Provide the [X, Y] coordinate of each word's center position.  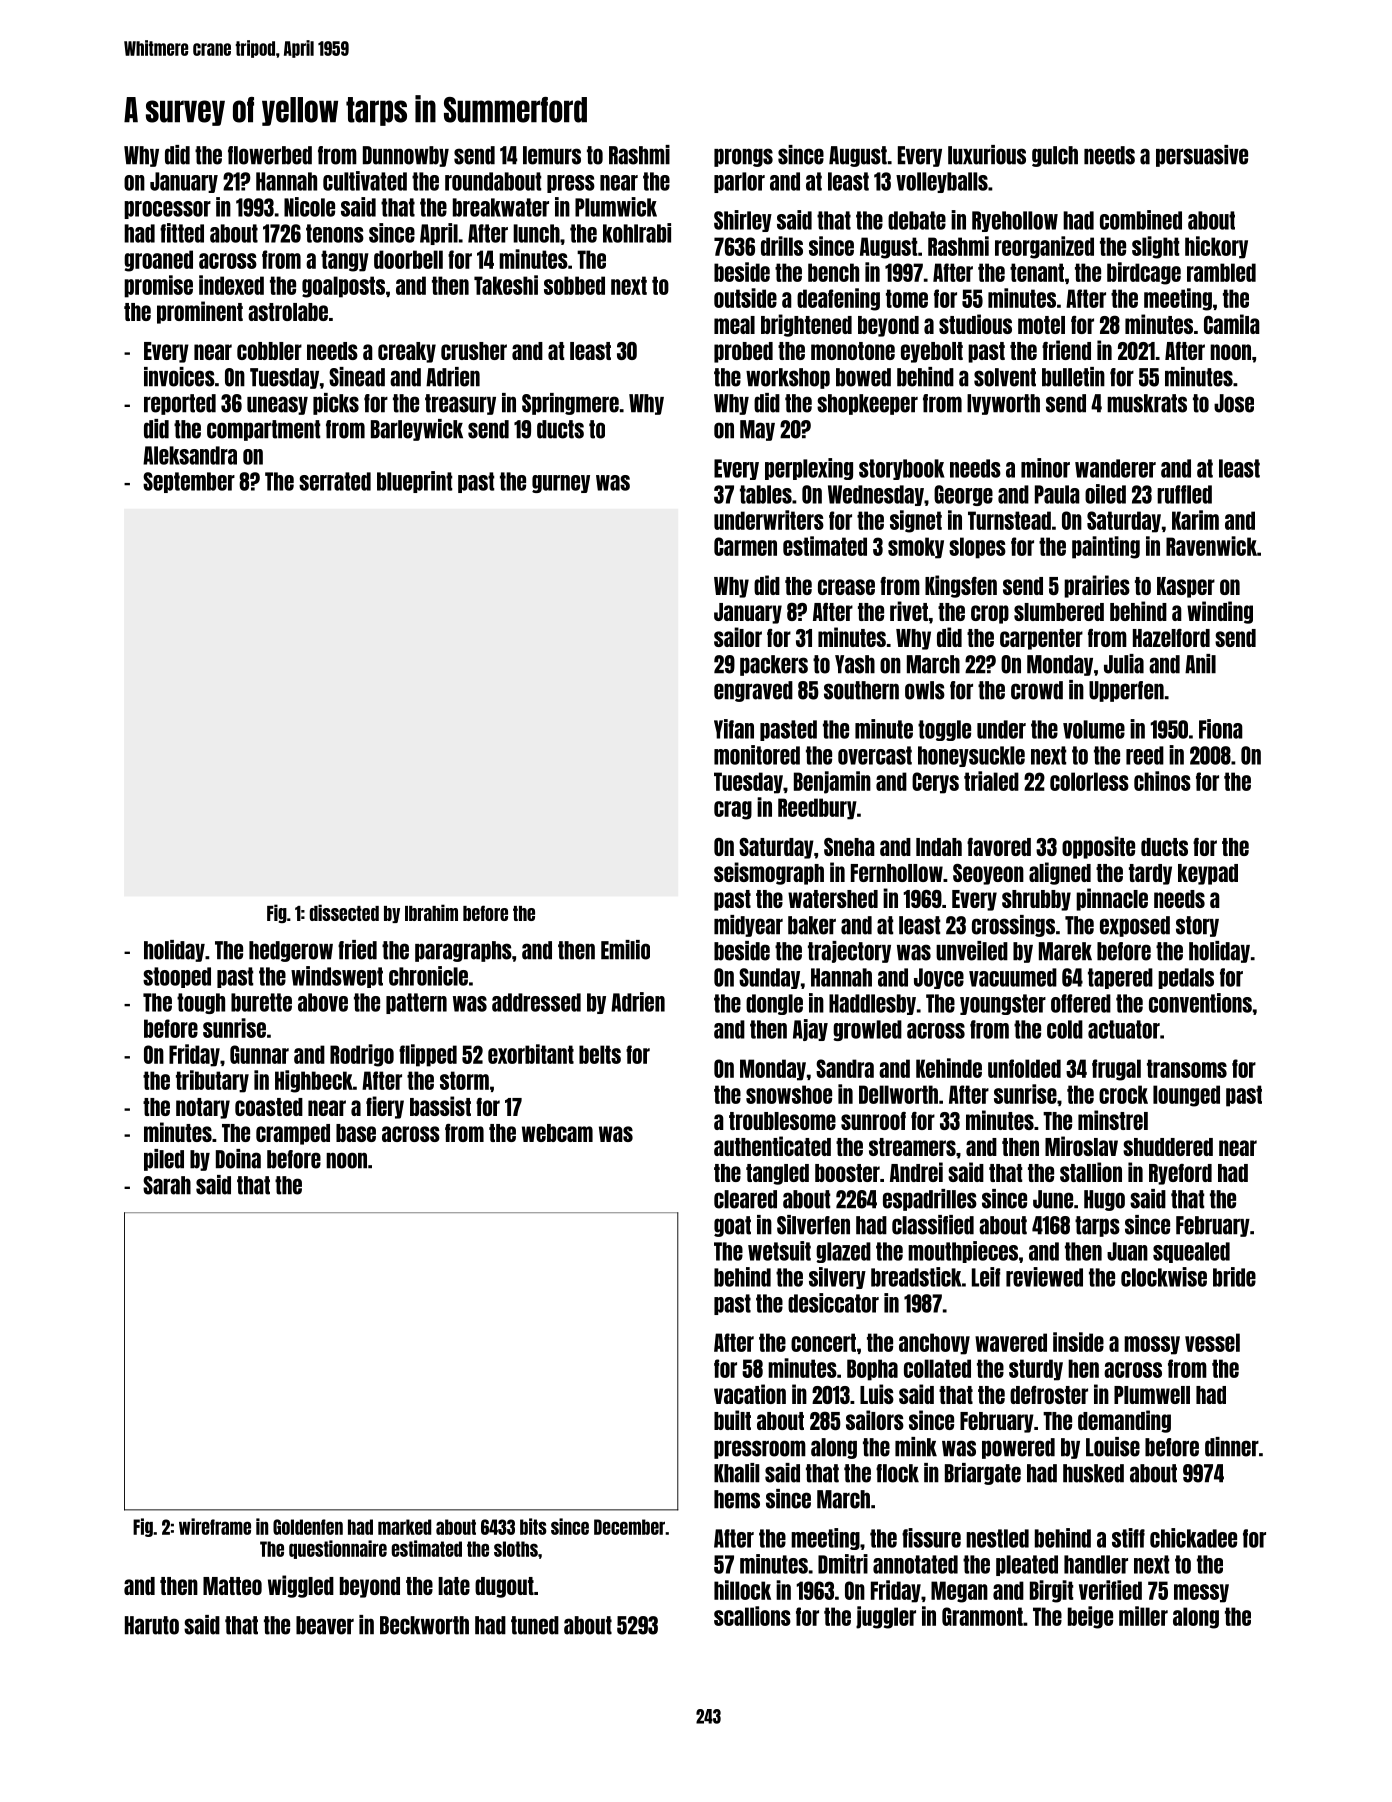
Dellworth [898, 1094]
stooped [177, 977]
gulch [1055, 156]
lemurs [552, 155]
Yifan [734, 729]
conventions [1200, 1003]
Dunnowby [406, 156]
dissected [344, 912]
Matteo [232, 1586]
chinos [1162, 781]
